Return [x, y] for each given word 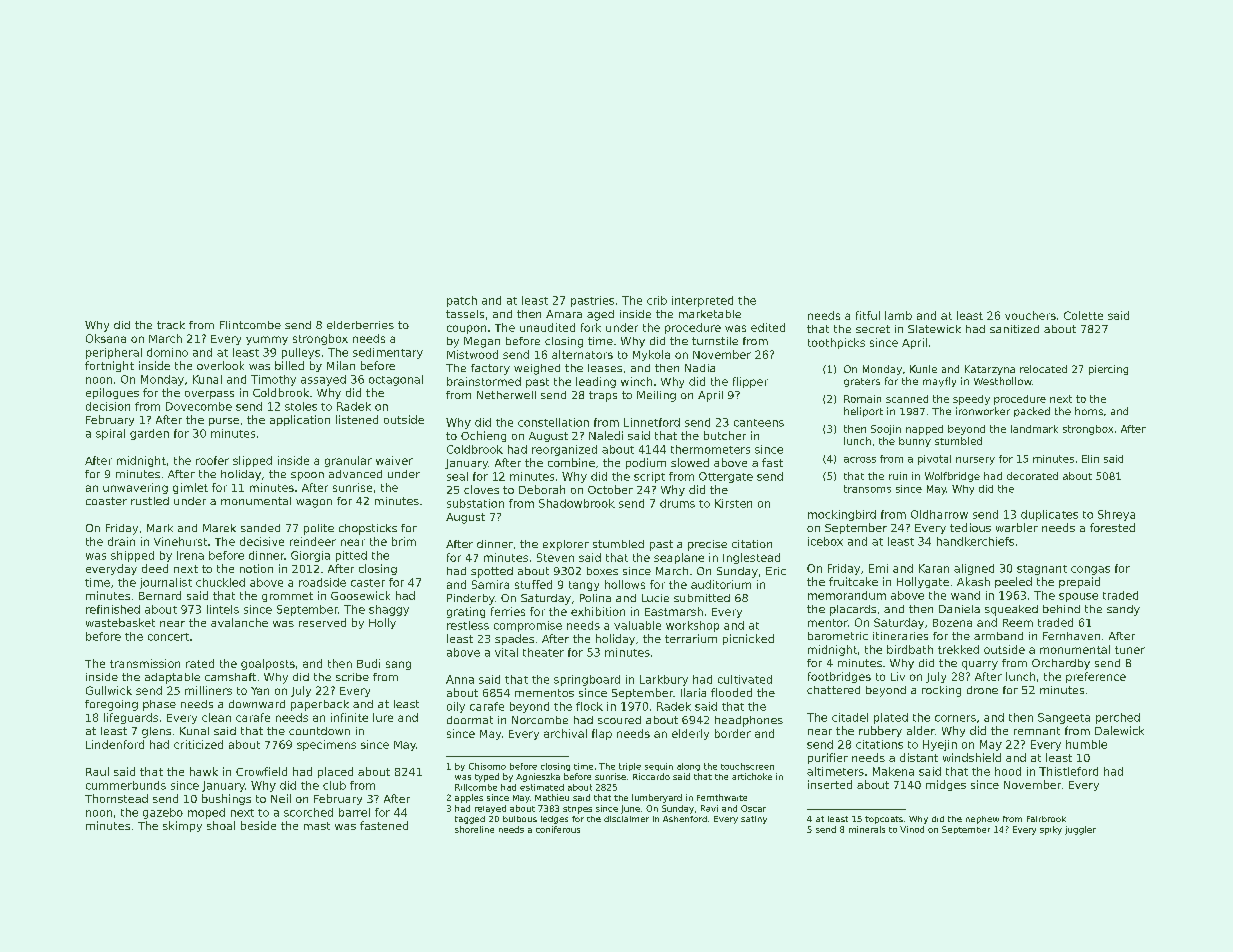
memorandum [847, 595]
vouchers [1030, 315]
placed [335, 772]
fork [591, 327]
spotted [492, 572]
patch [462, 301]
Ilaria [693, 692]
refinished [113, 609]
